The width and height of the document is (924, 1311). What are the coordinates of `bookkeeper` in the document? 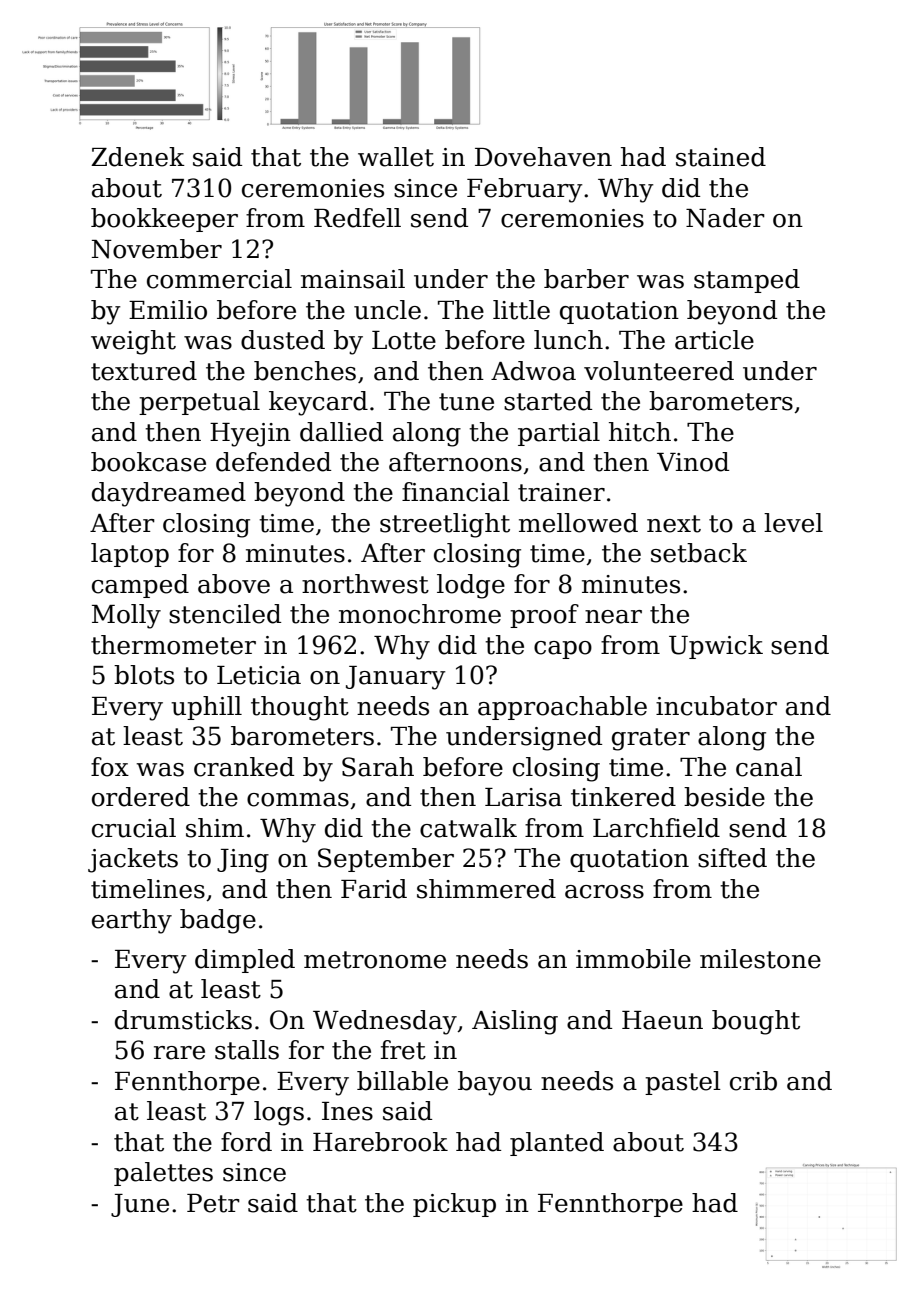 It's located at (164, 220).
